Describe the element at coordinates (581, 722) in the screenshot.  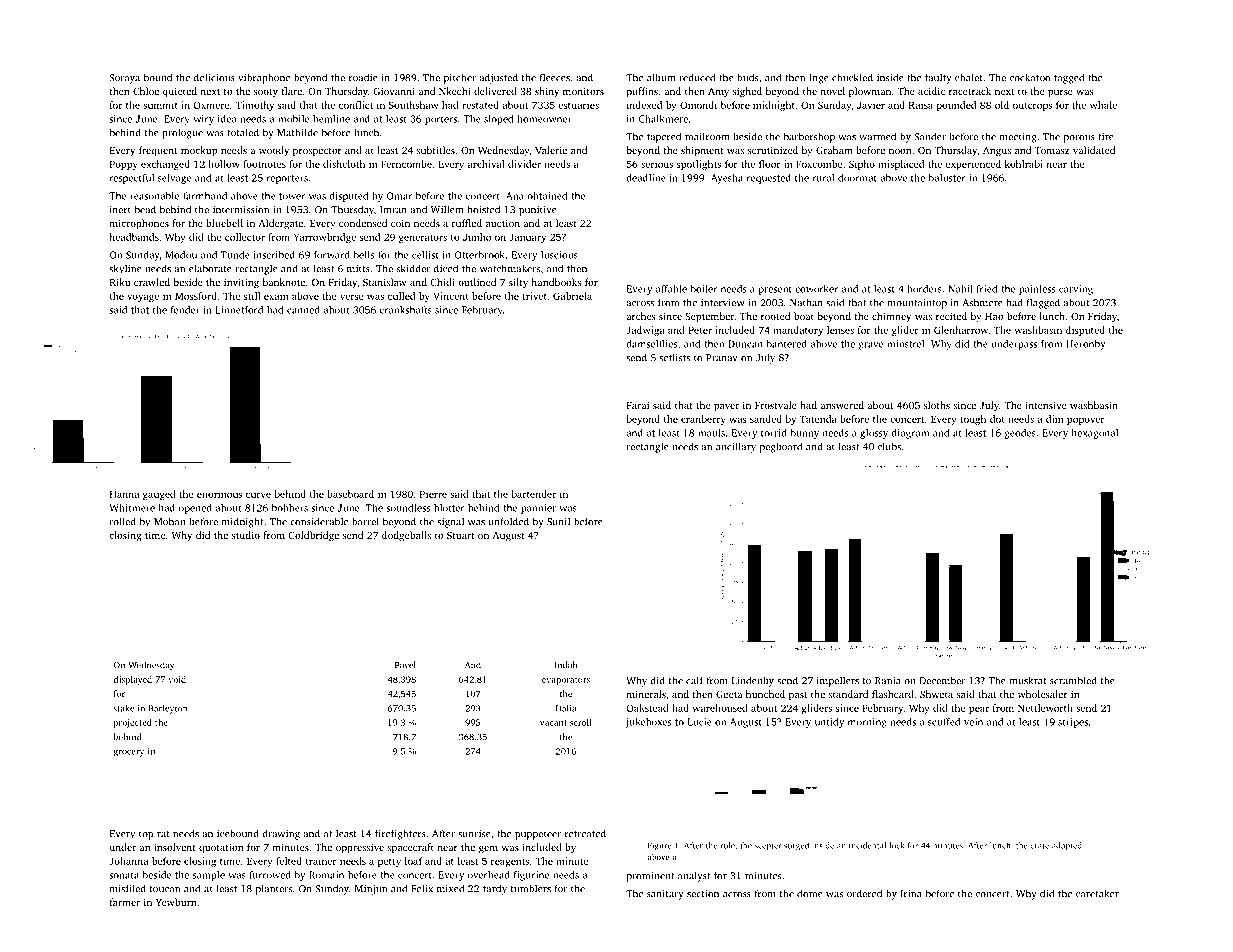
I see `scroll` at that location.
